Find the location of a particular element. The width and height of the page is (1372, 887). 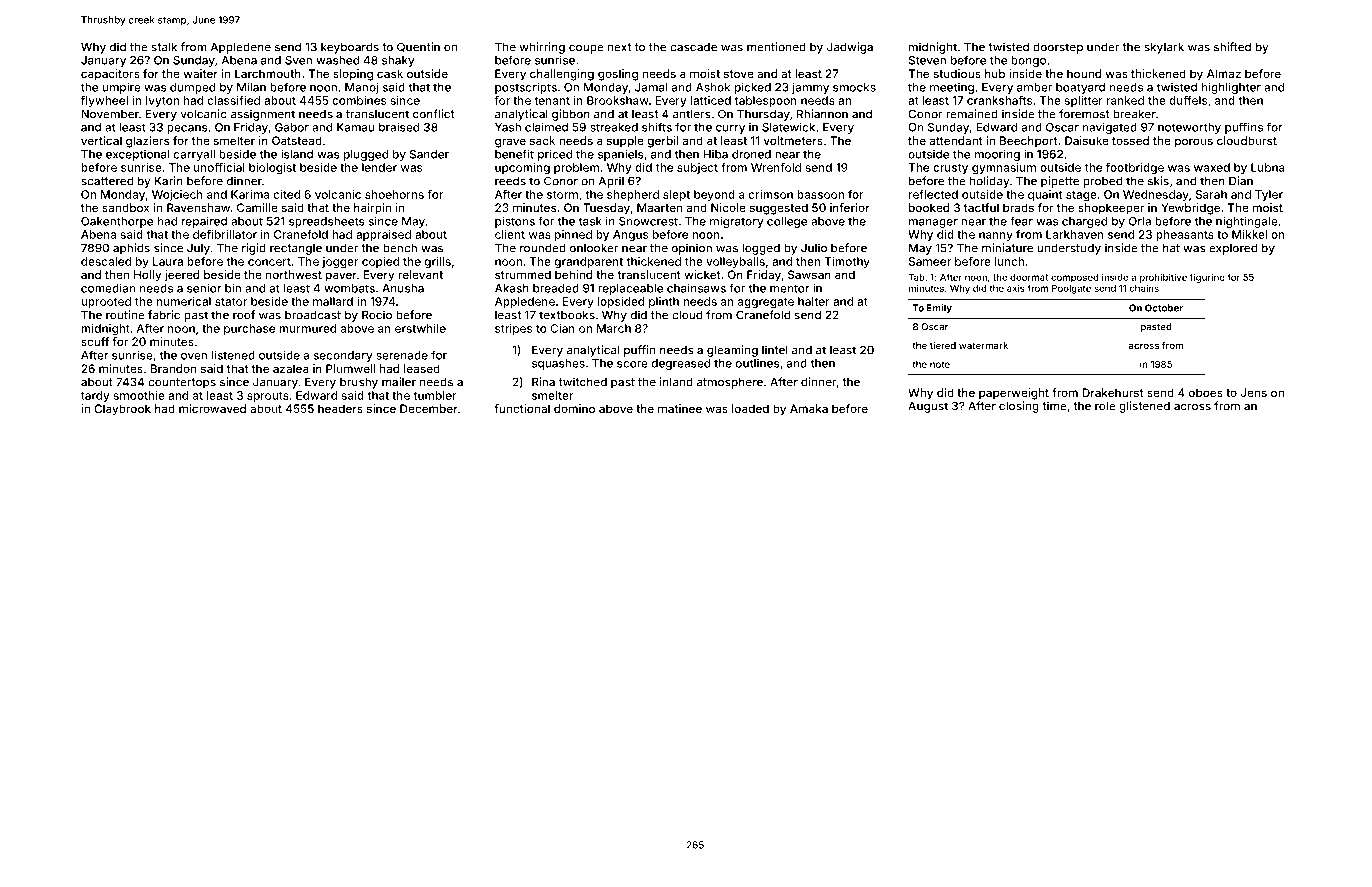

Poolgate is located at coordinates (1071, 289).
